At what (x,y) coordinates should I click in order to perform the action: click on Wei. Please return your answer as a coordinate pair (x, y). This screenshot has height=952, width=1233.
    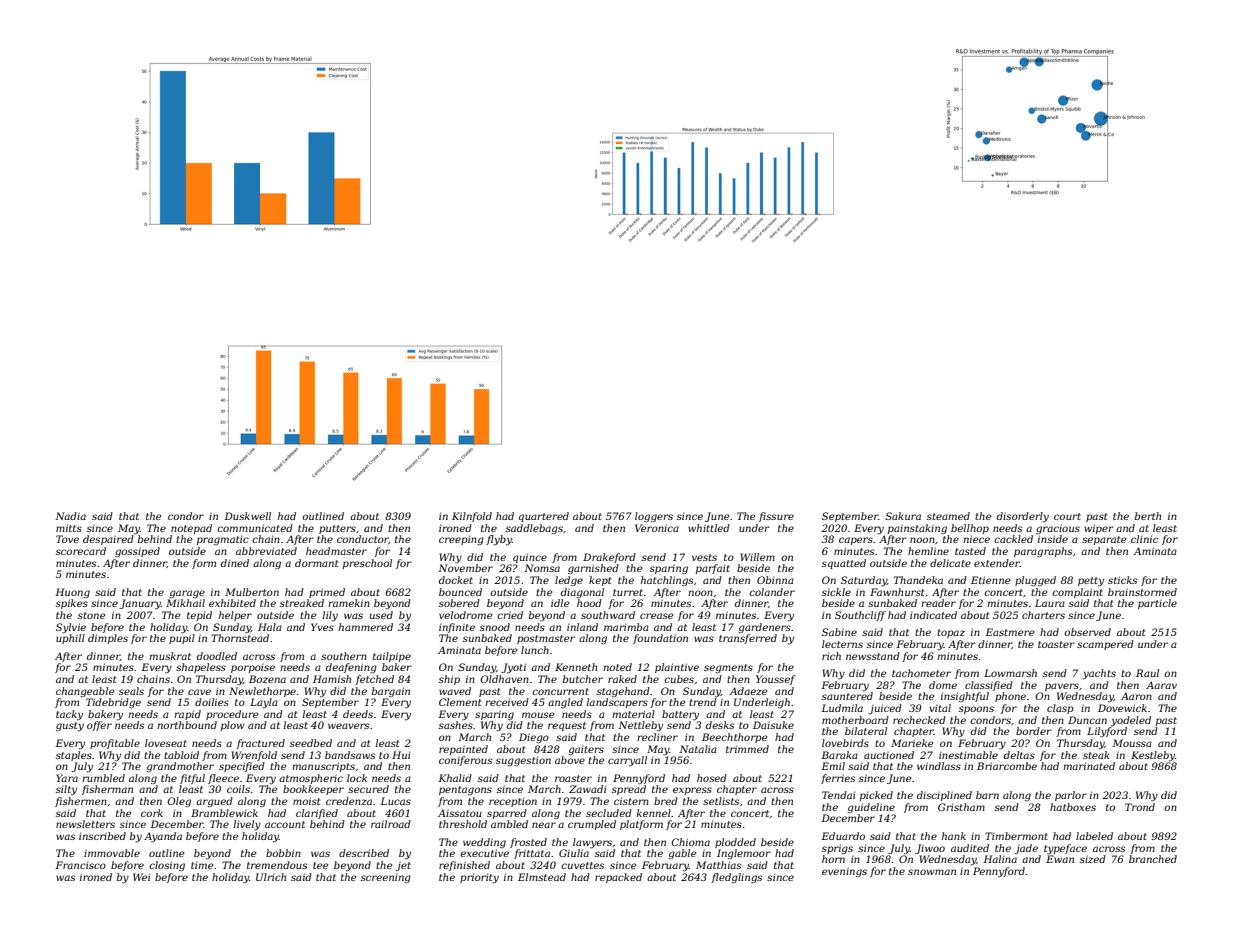
    Looking at the image, I should click on (141, 877).
